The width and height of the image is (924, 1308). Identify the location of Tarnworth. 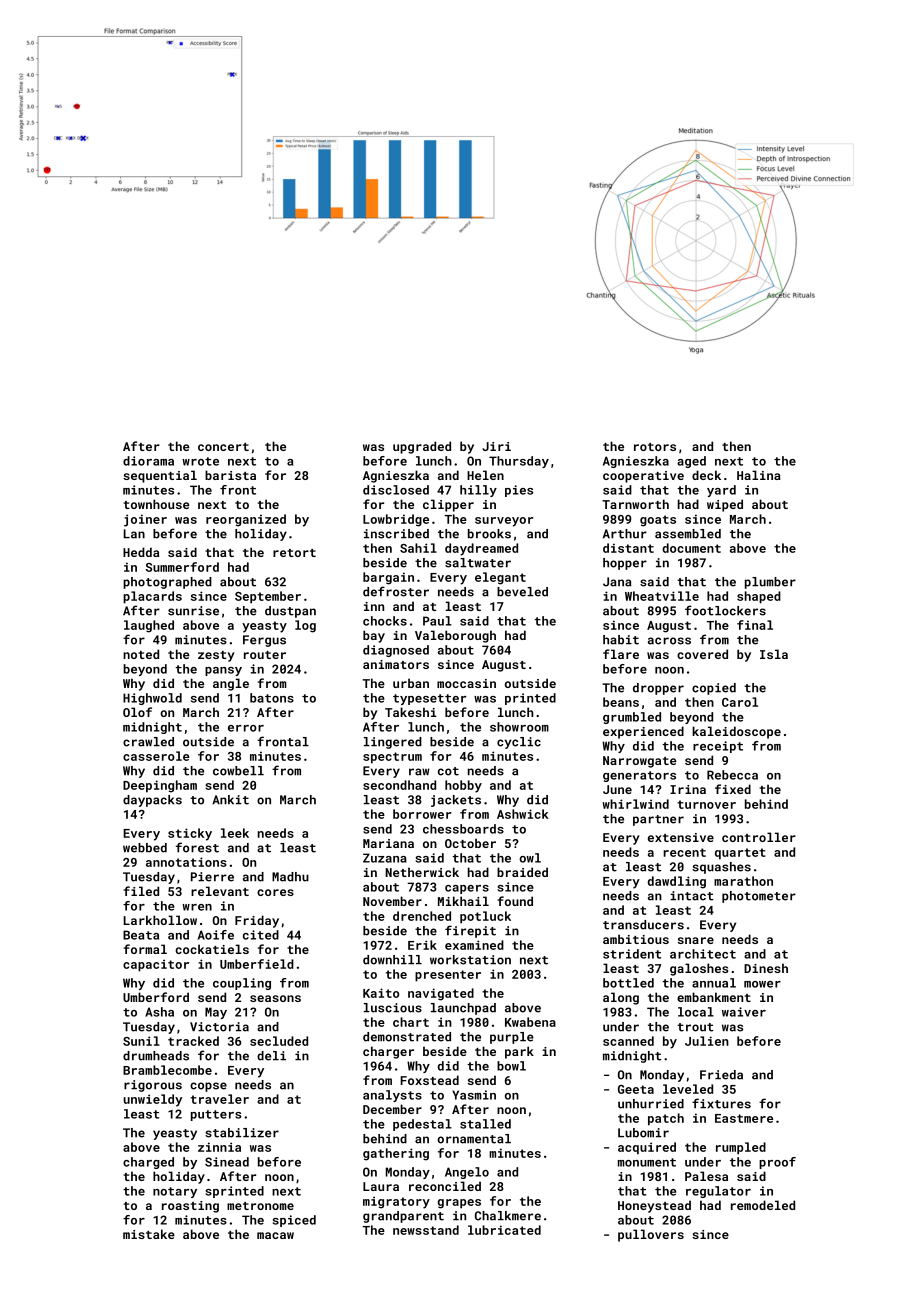
(635, 504).
